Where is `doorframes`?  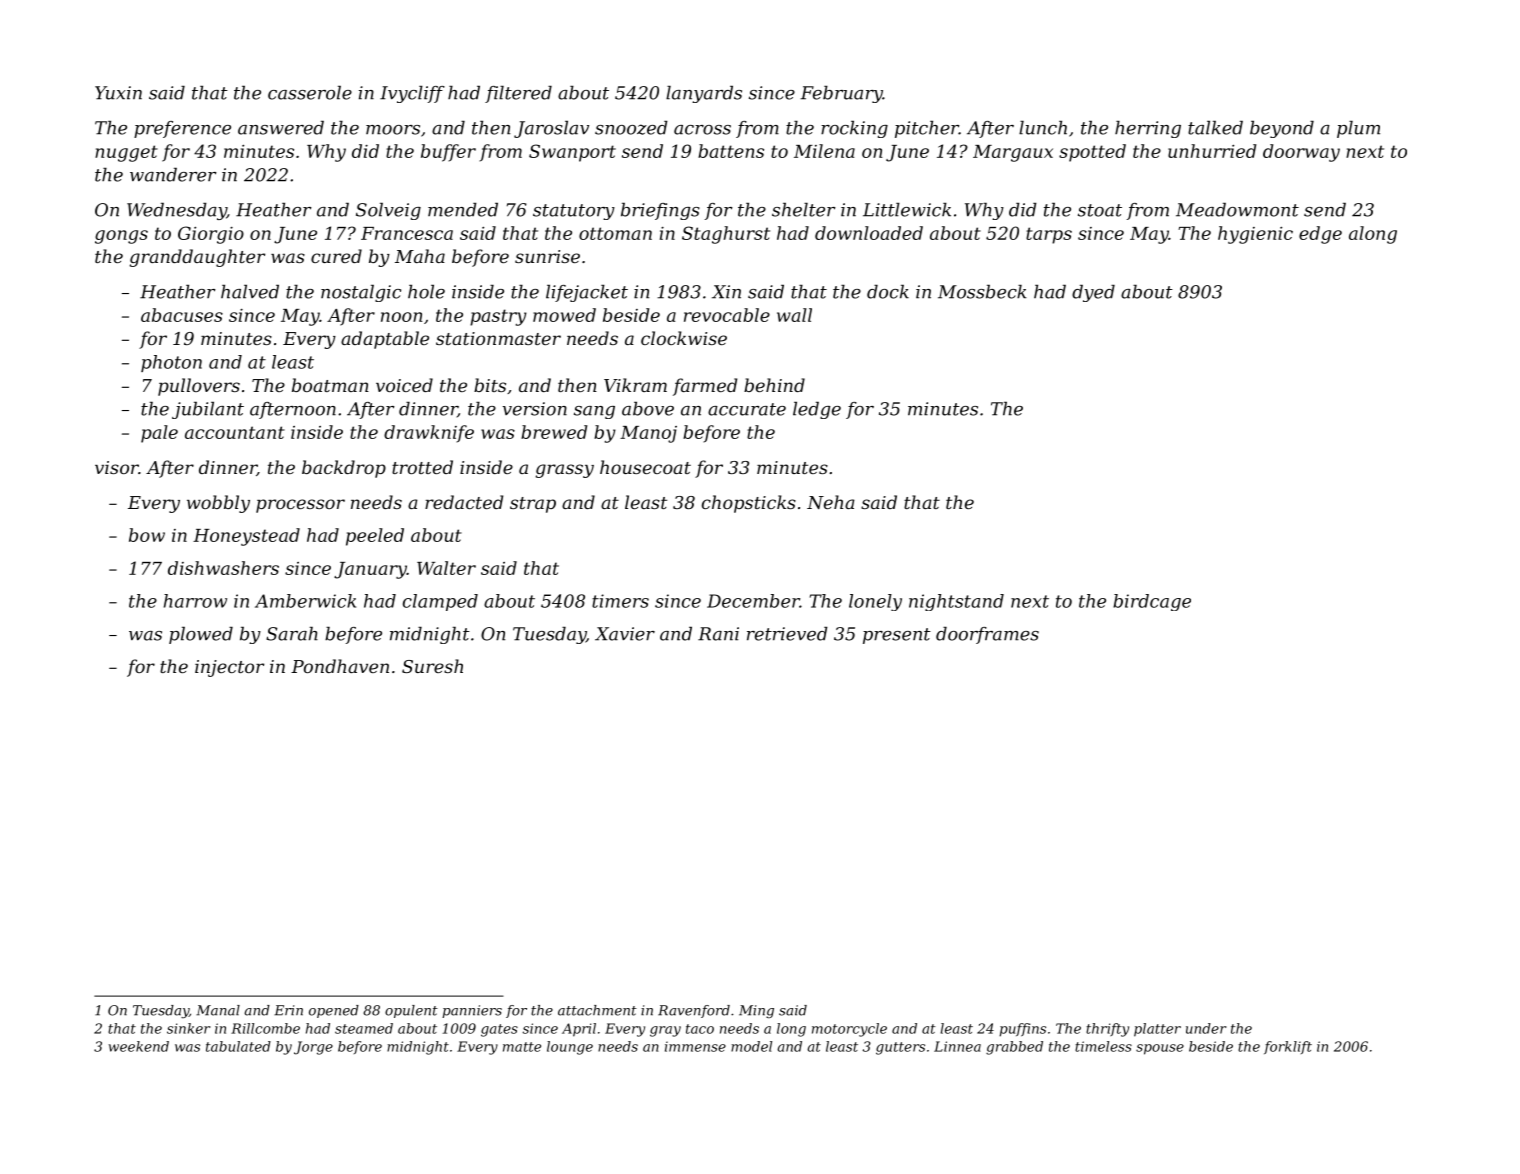
doorframes is located at coordinates (987, 635).
